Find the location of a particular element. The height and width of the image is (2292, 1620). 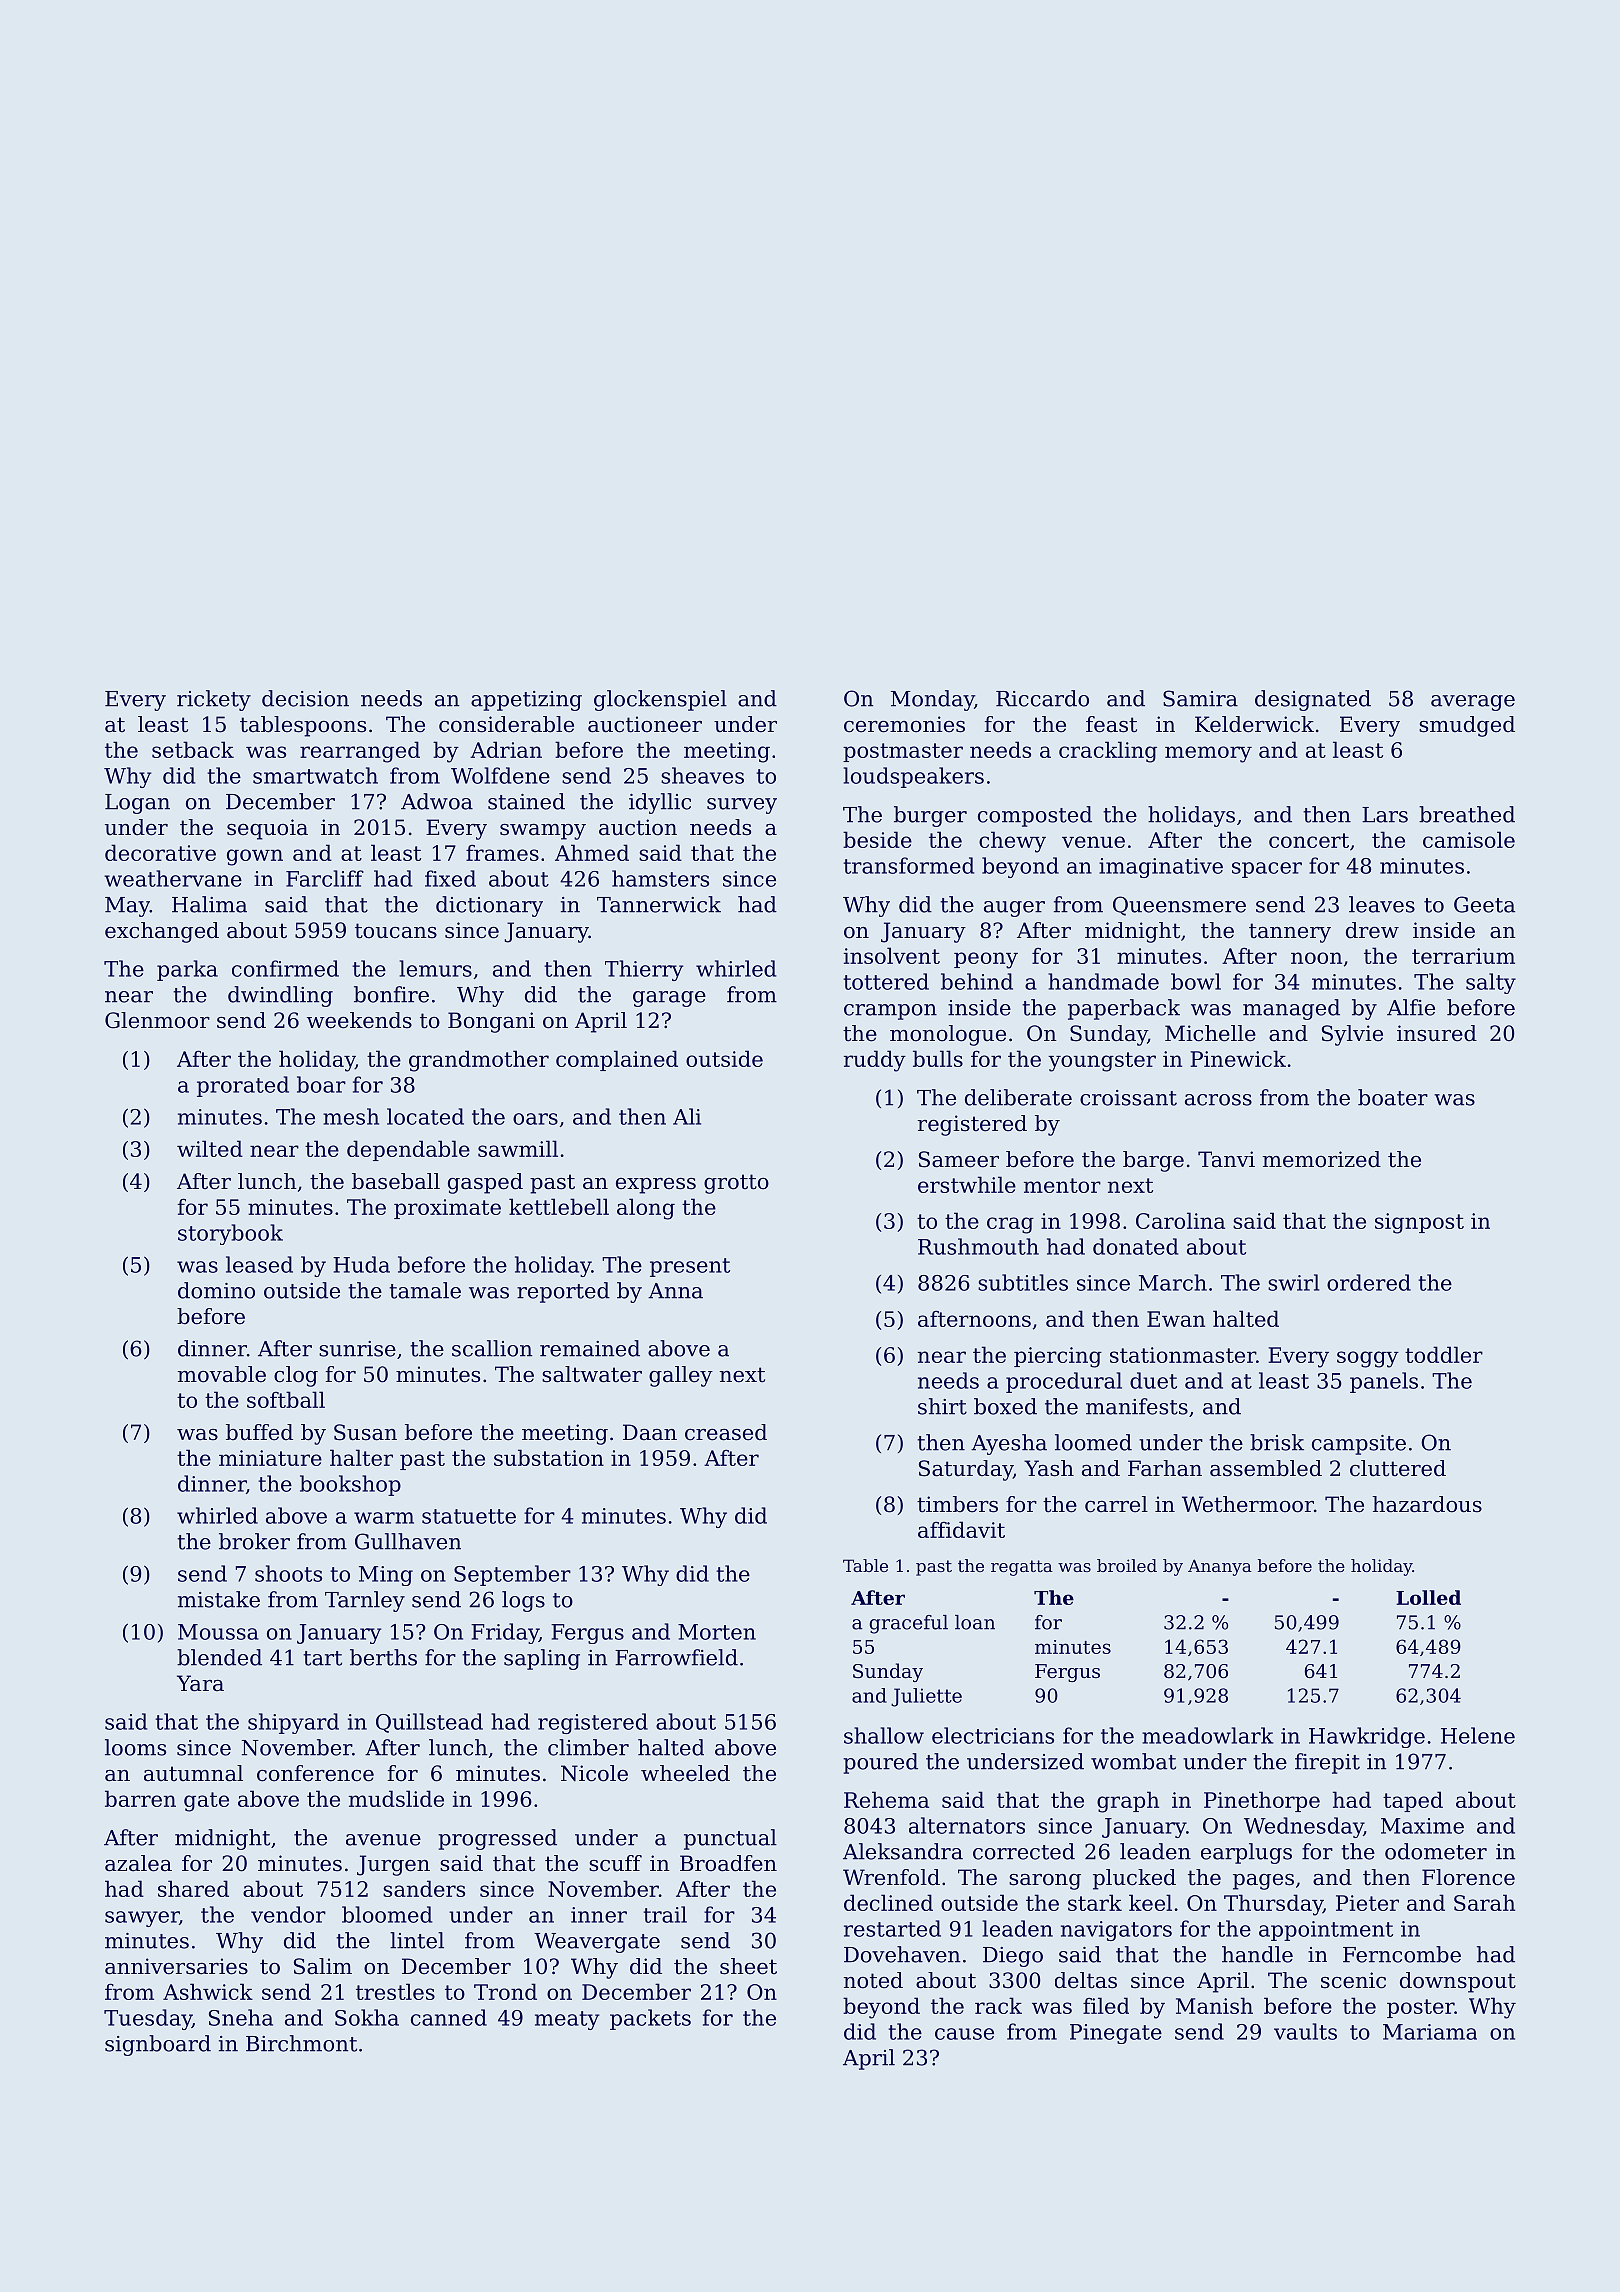

regatta is located at coordinates (1022, 1568).
